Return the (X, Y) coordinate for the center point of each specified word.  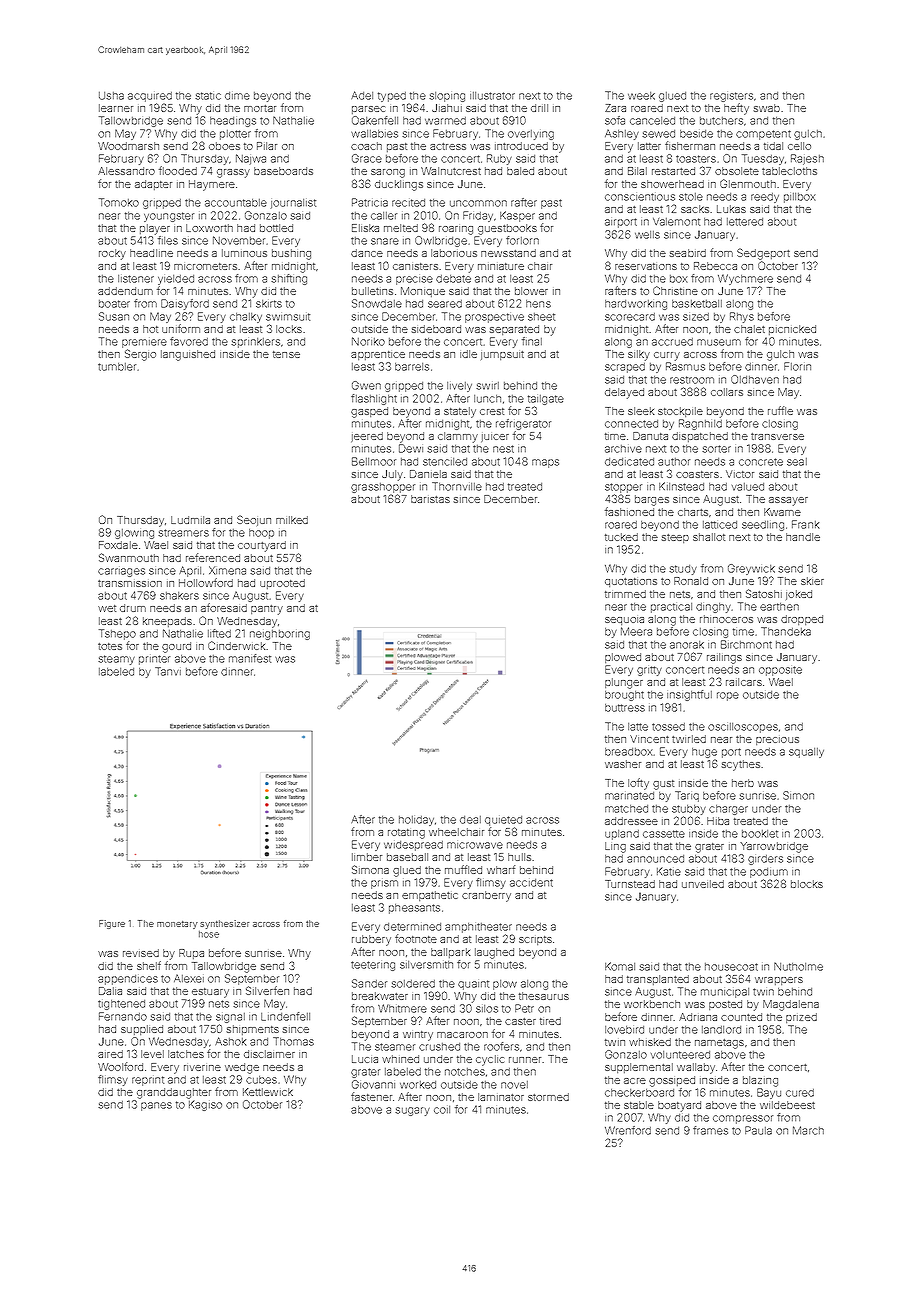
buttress (625, 708)
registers (731, 97)
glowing (134, 534)
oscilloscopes (743, 728)
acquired (150, 97)
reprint (148, 1081)
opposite (780, 671)
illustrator (492, 96)
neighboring (280, 635)
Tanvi (168, 671)
